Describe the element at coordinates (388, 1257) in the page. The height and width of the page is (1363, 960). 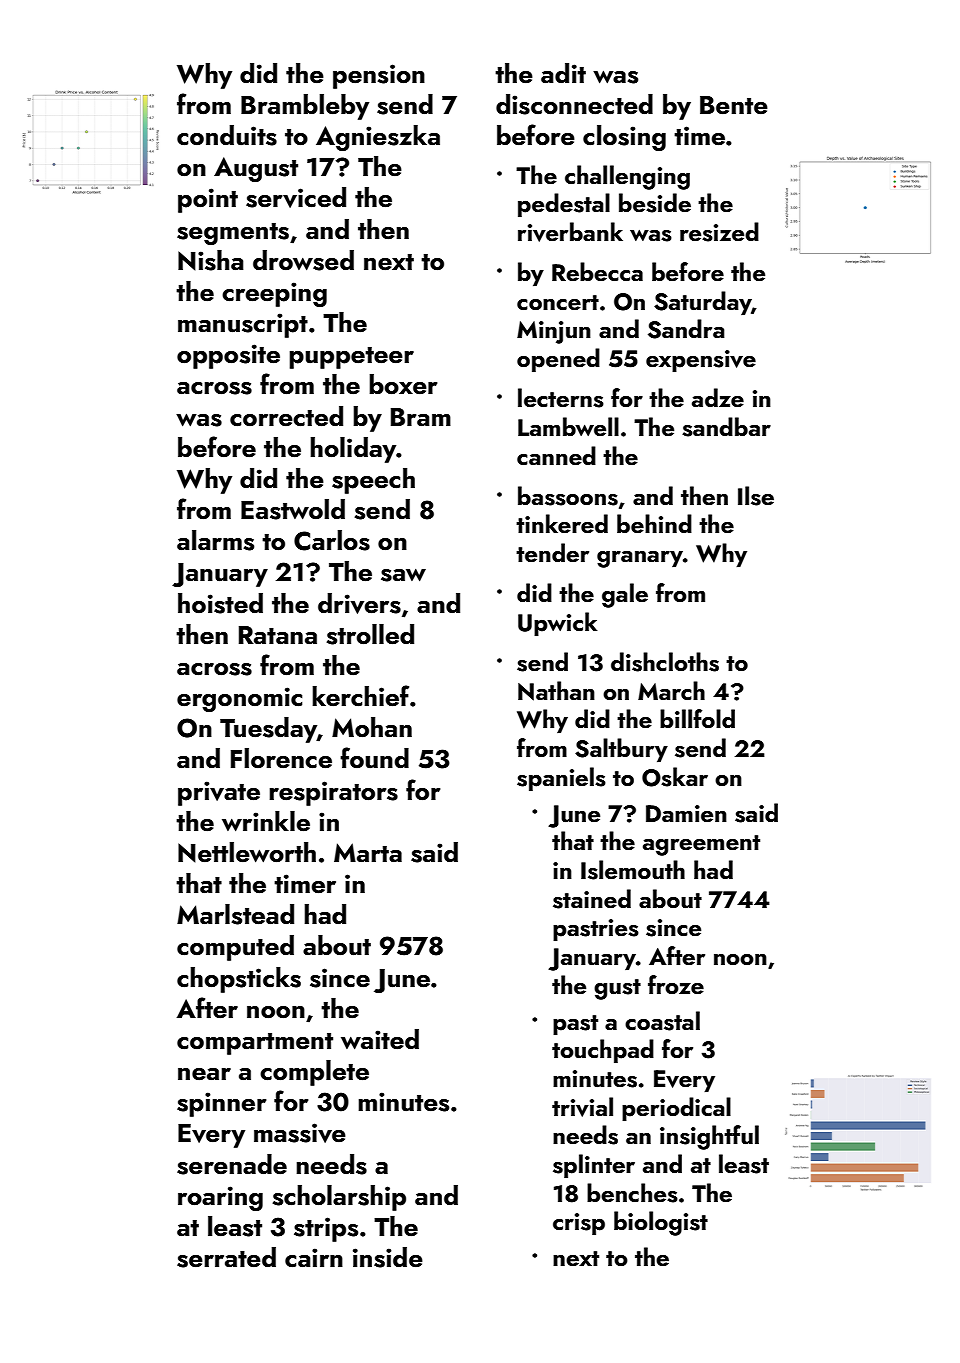
I see `inside` at that location.
